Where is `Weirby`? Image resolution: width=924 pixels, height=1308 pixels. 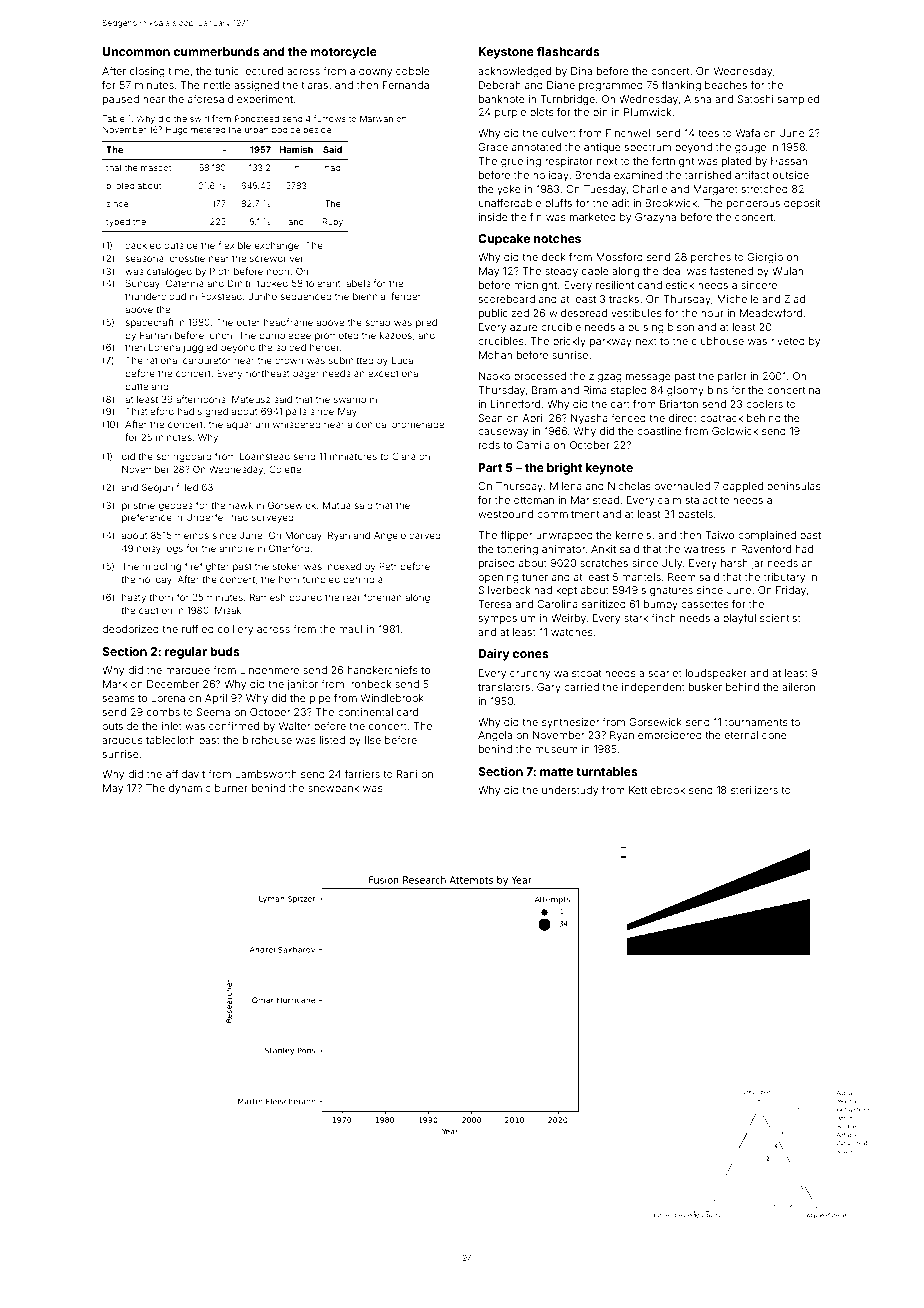
Weirby is located at coordinates (568, 619).
